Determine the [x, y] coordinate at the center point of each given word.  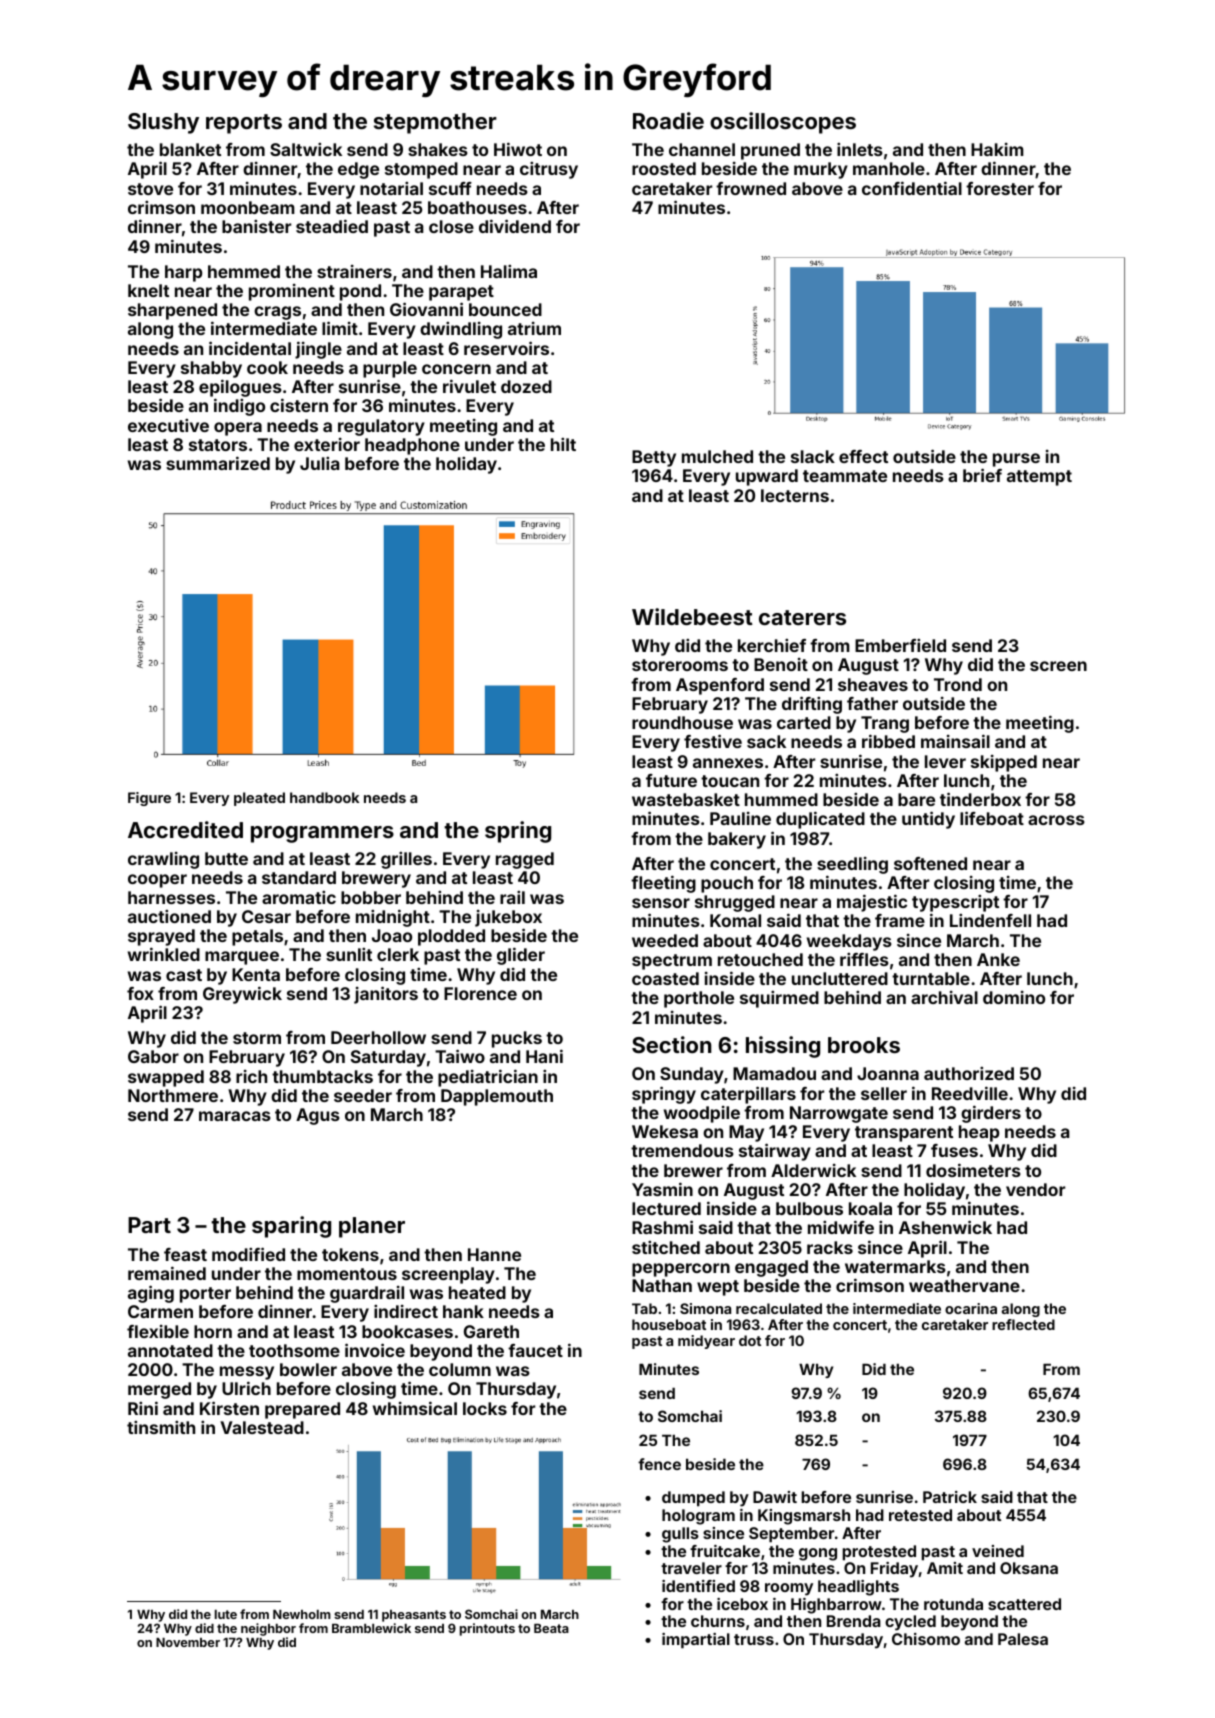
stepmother [435, 123]
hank [463, 1311]
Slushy [163, 123]
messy [247, 1373]
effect [863, 456]
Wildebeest [692, 616]
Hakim [997, 149]
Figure [149, 799]
